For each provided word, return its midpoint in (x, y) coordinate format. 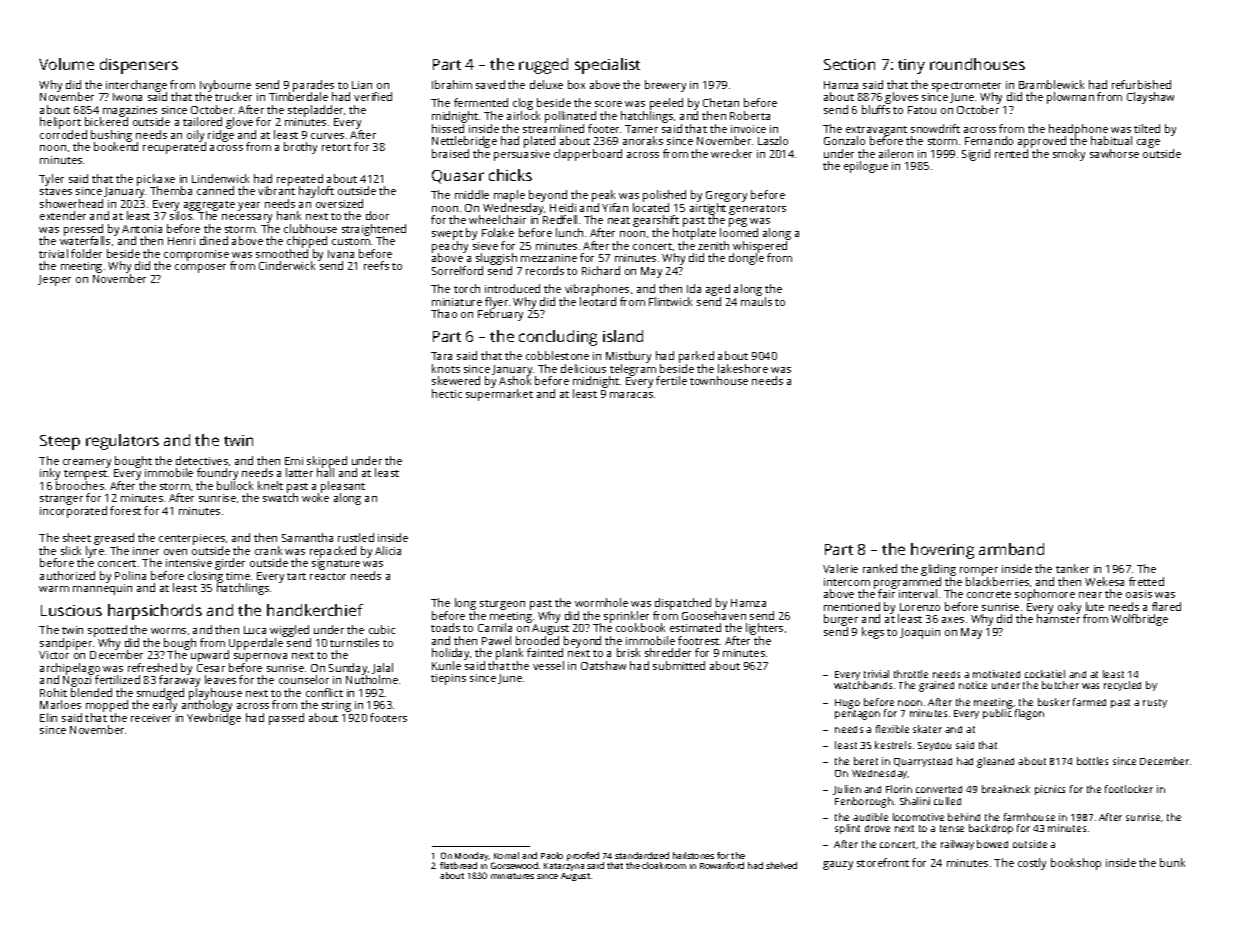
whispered (760, 247)
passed (286, 719)
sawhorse (1114, 153)
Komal (506, 855)
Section (849, 64)
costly (1032, 864)
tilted (1147, 128)
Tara (441, 356)
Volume (66, 64)
